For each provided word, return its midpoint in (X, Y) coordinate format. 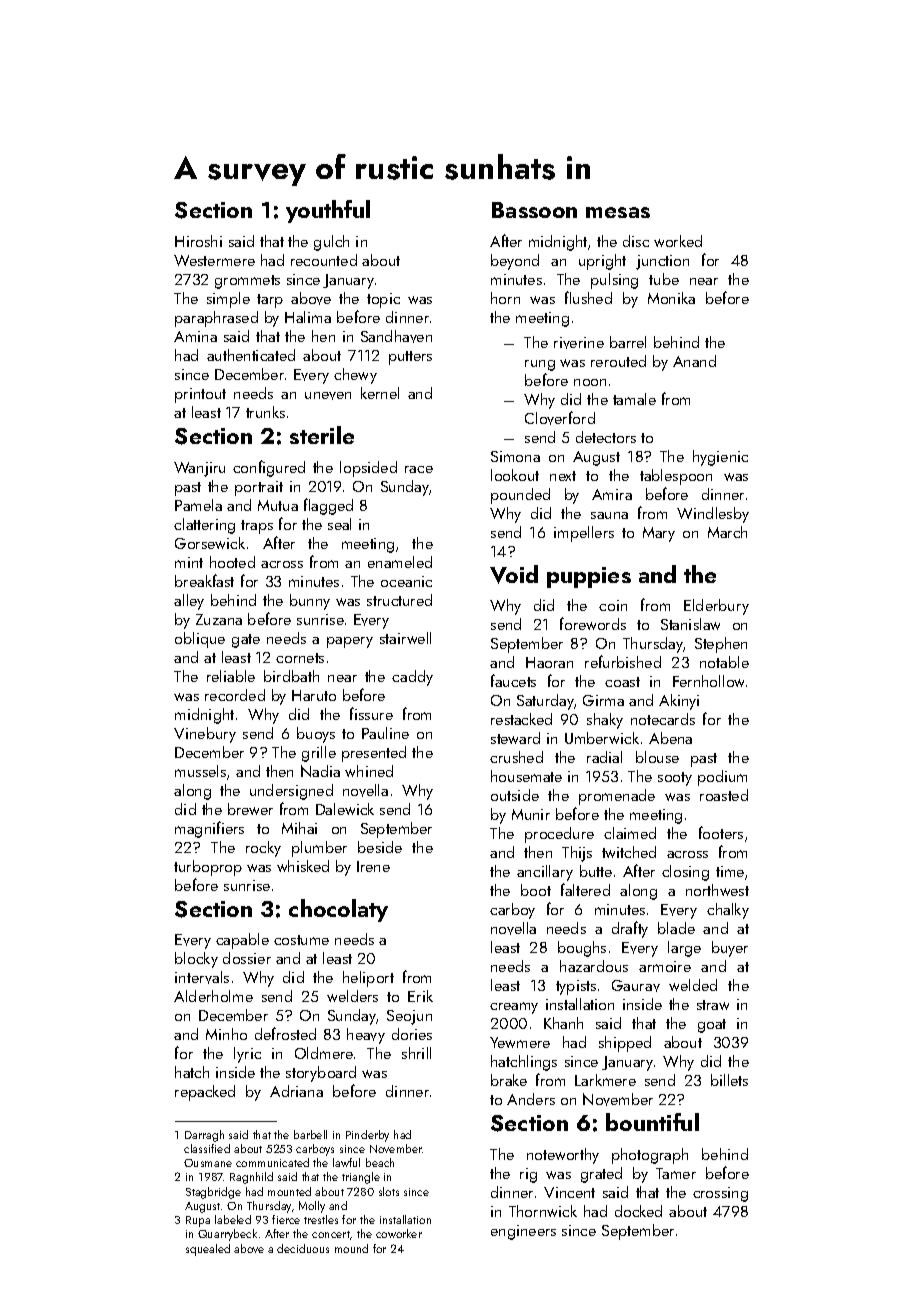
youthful (328, 211)
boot (536, 890)
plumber (319, 849)
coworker (399, 1233)
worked (678, 241)
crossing (720, 1194)
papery (350, 642)
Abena (670, 738)
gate (246, 641)
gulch (331, 243)
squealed (208, 1250)
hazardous (594, 966)
